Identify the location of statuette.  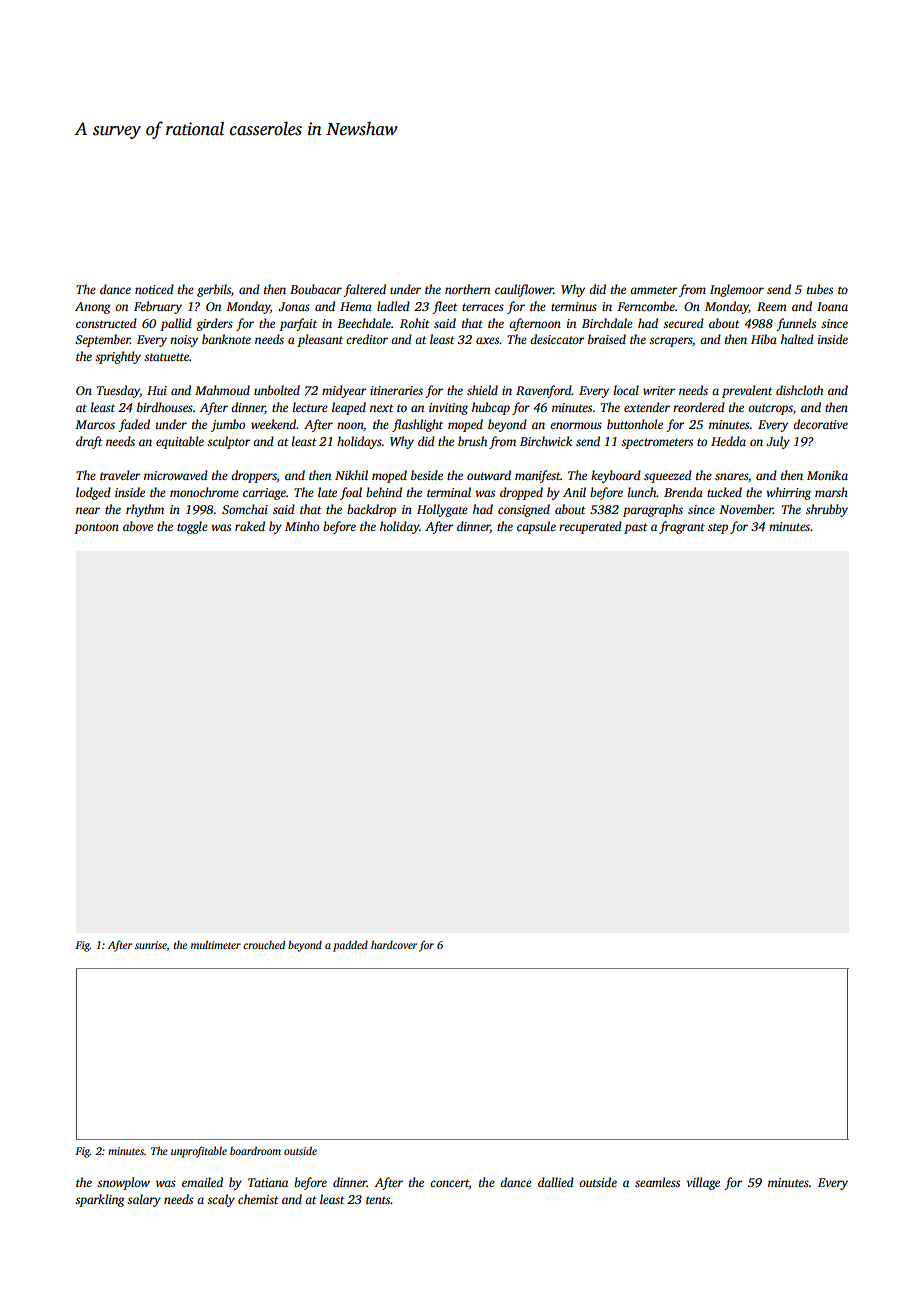
(166, 357).
